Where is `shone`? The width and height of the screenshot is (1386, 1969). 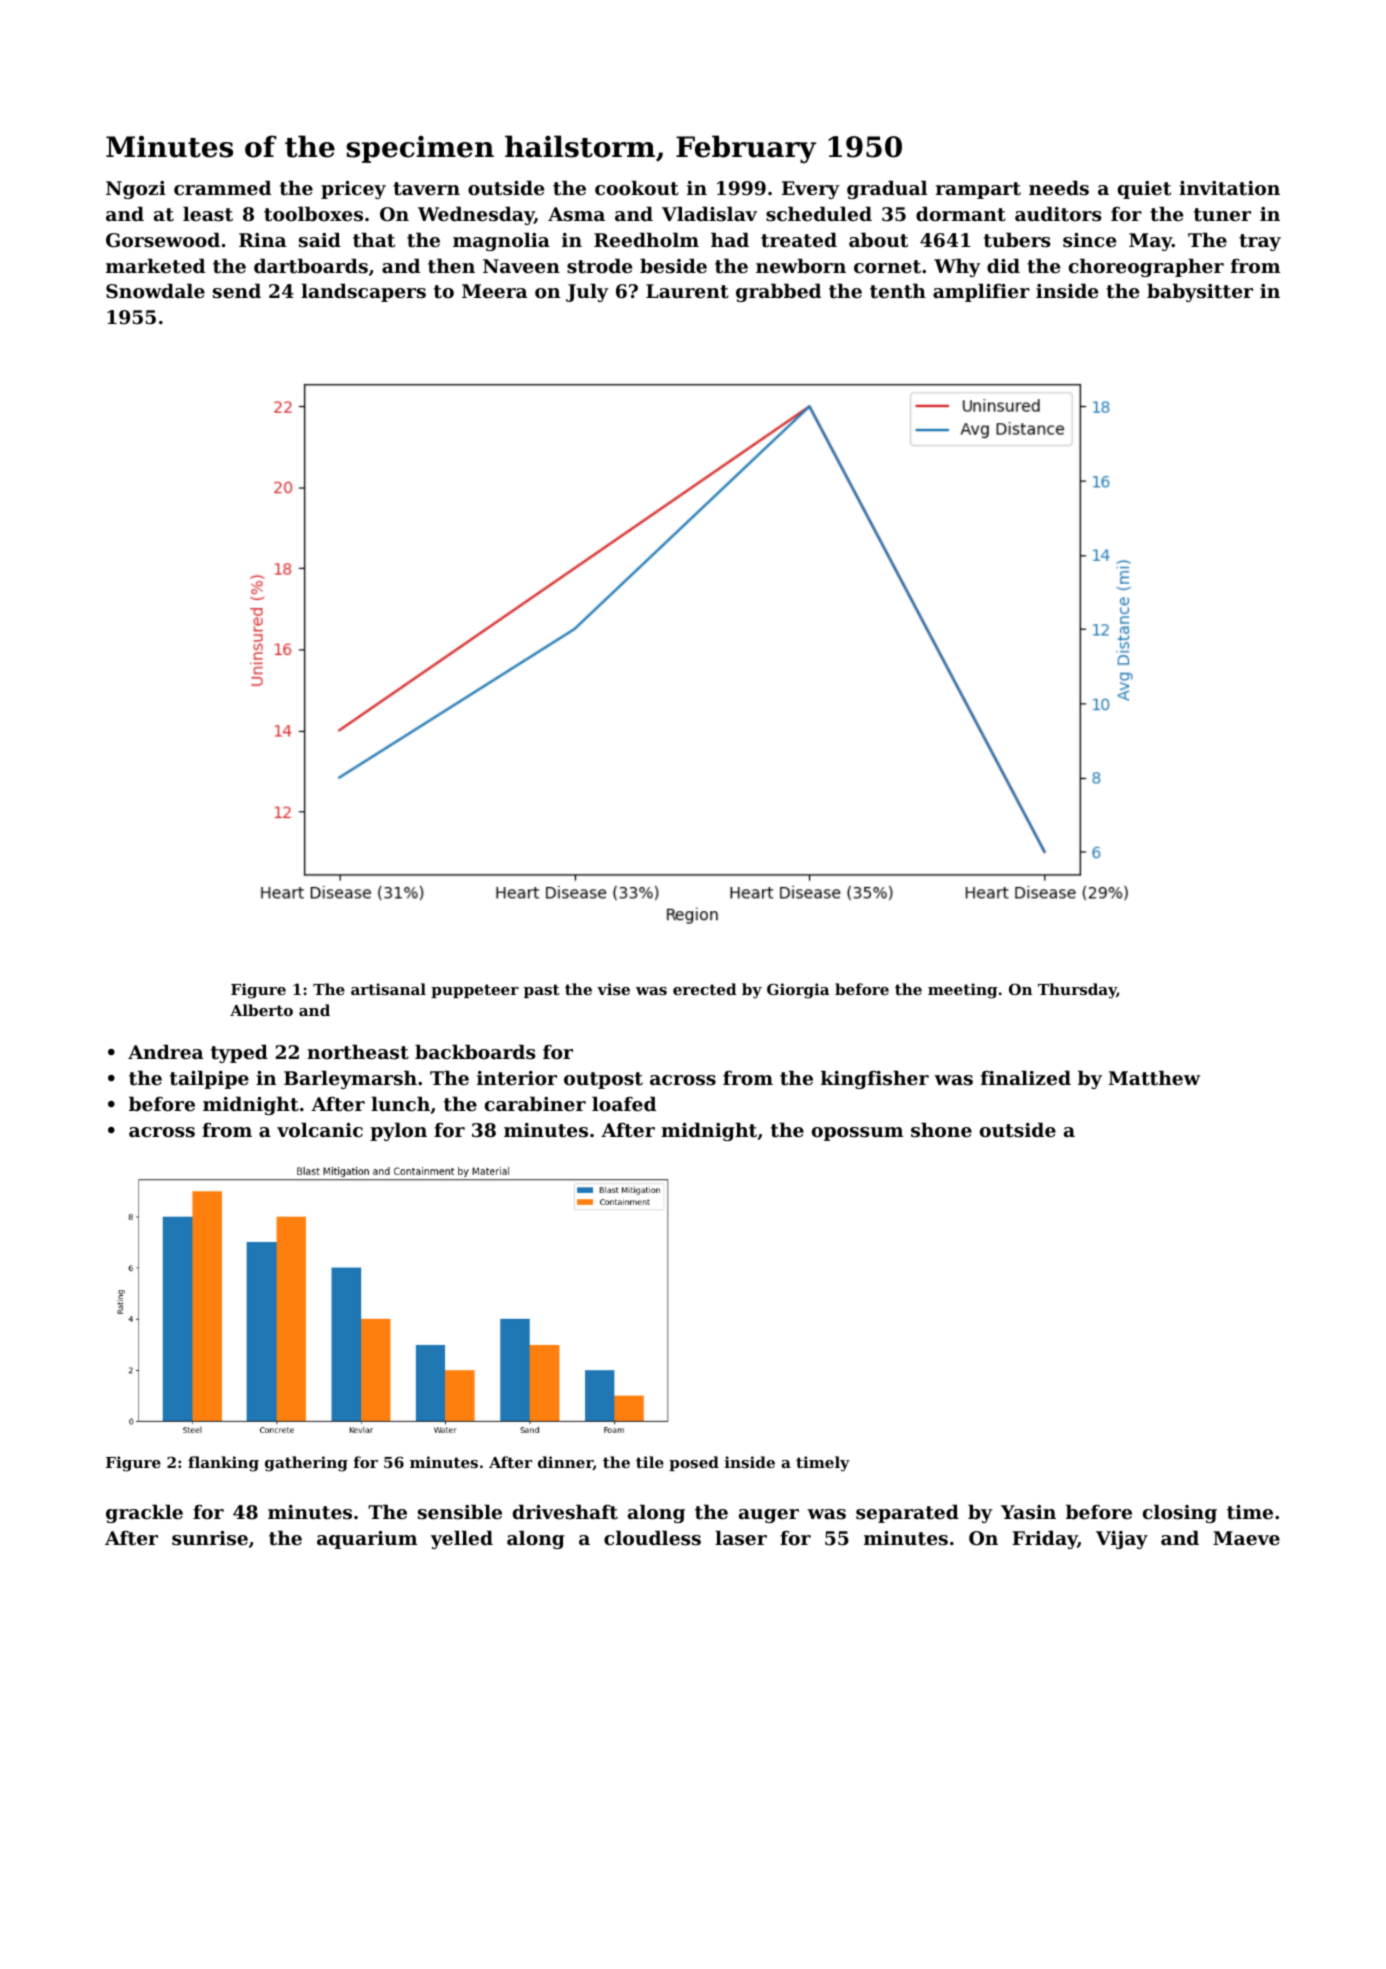 shone is located at coordinates (941, 1130).
